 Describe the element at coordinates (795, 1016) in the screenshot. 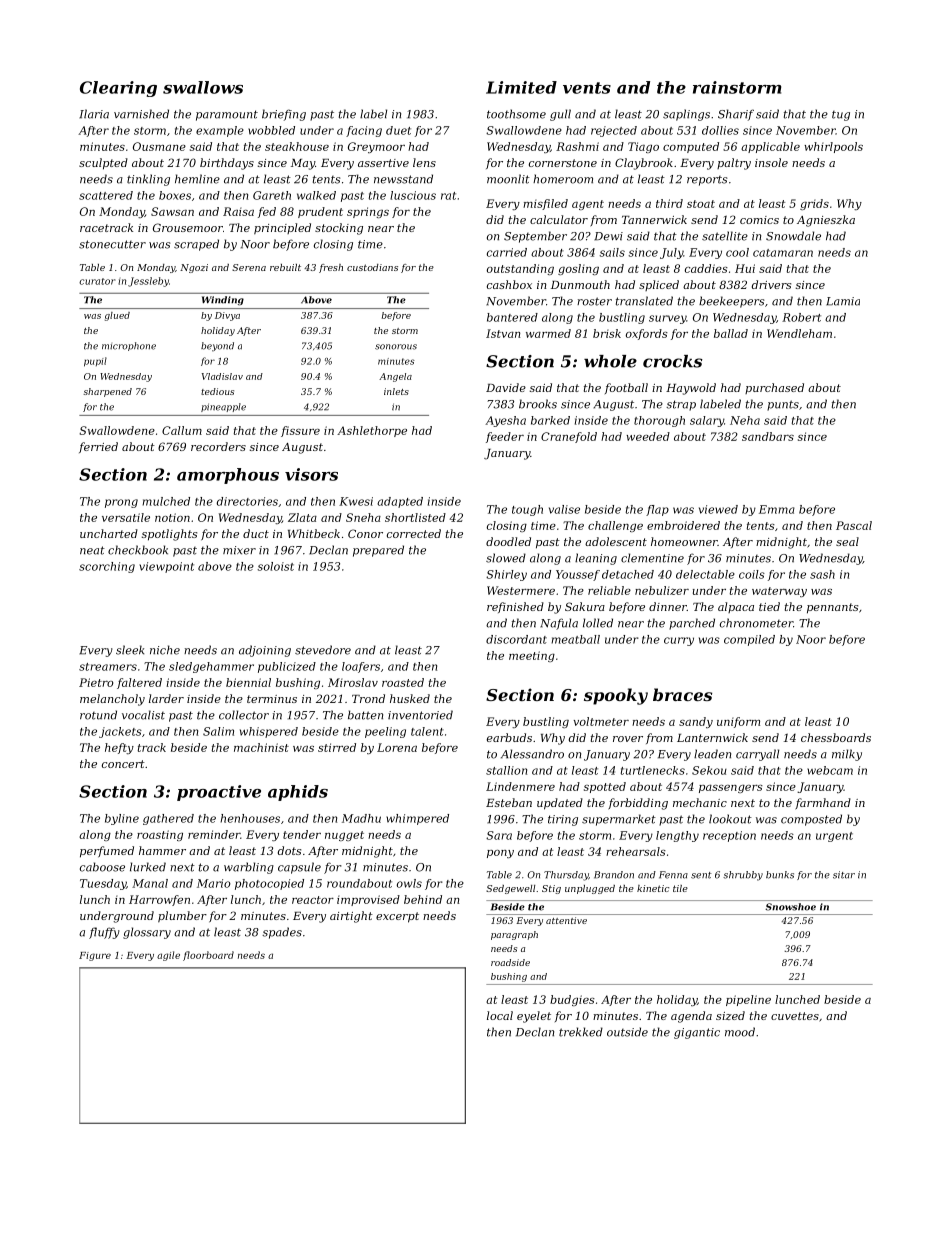

I see `cuvettes` at that location.
